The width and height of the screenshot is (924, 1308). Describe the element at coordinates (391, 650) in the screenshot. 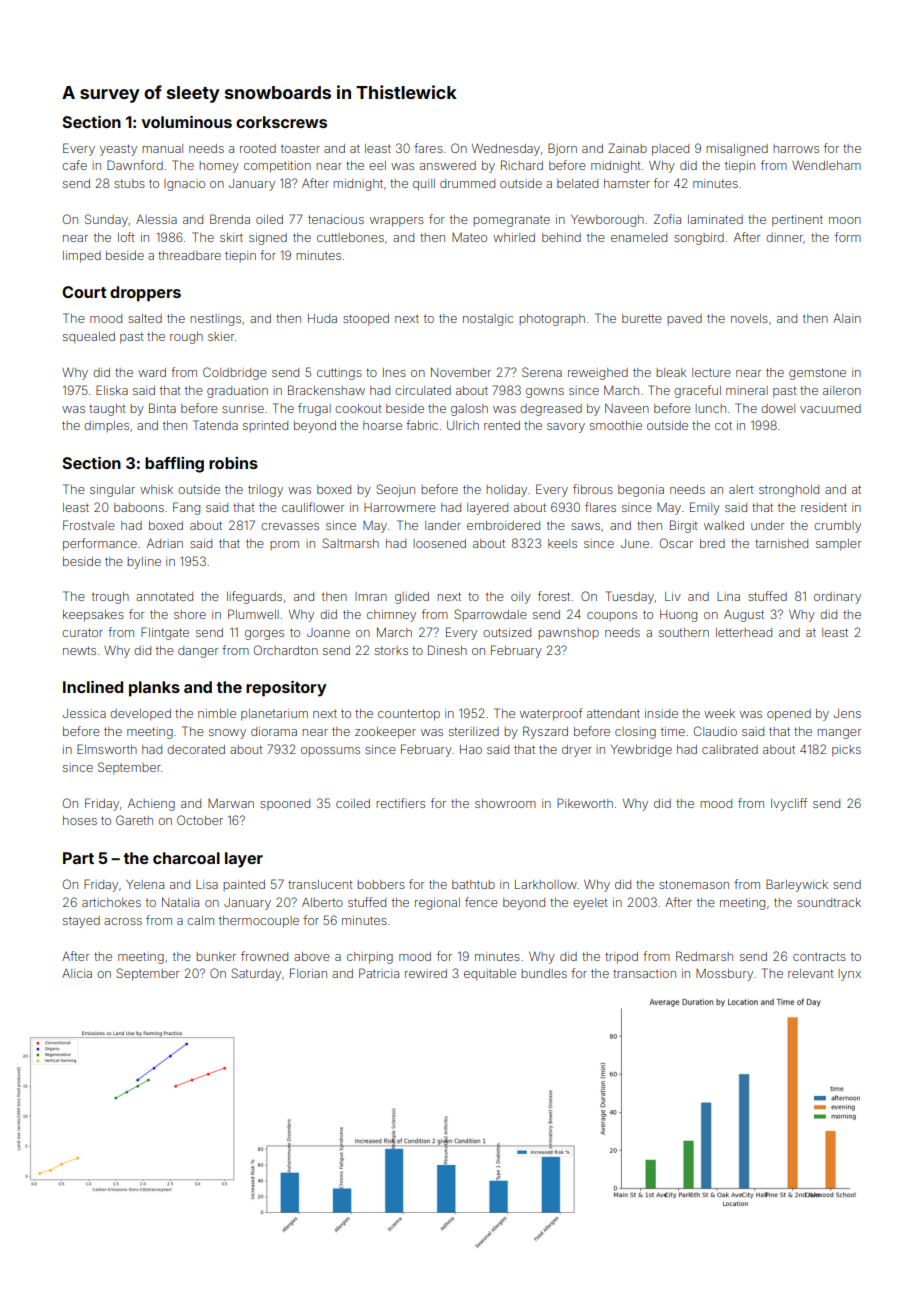

I see `storks` at that location.
